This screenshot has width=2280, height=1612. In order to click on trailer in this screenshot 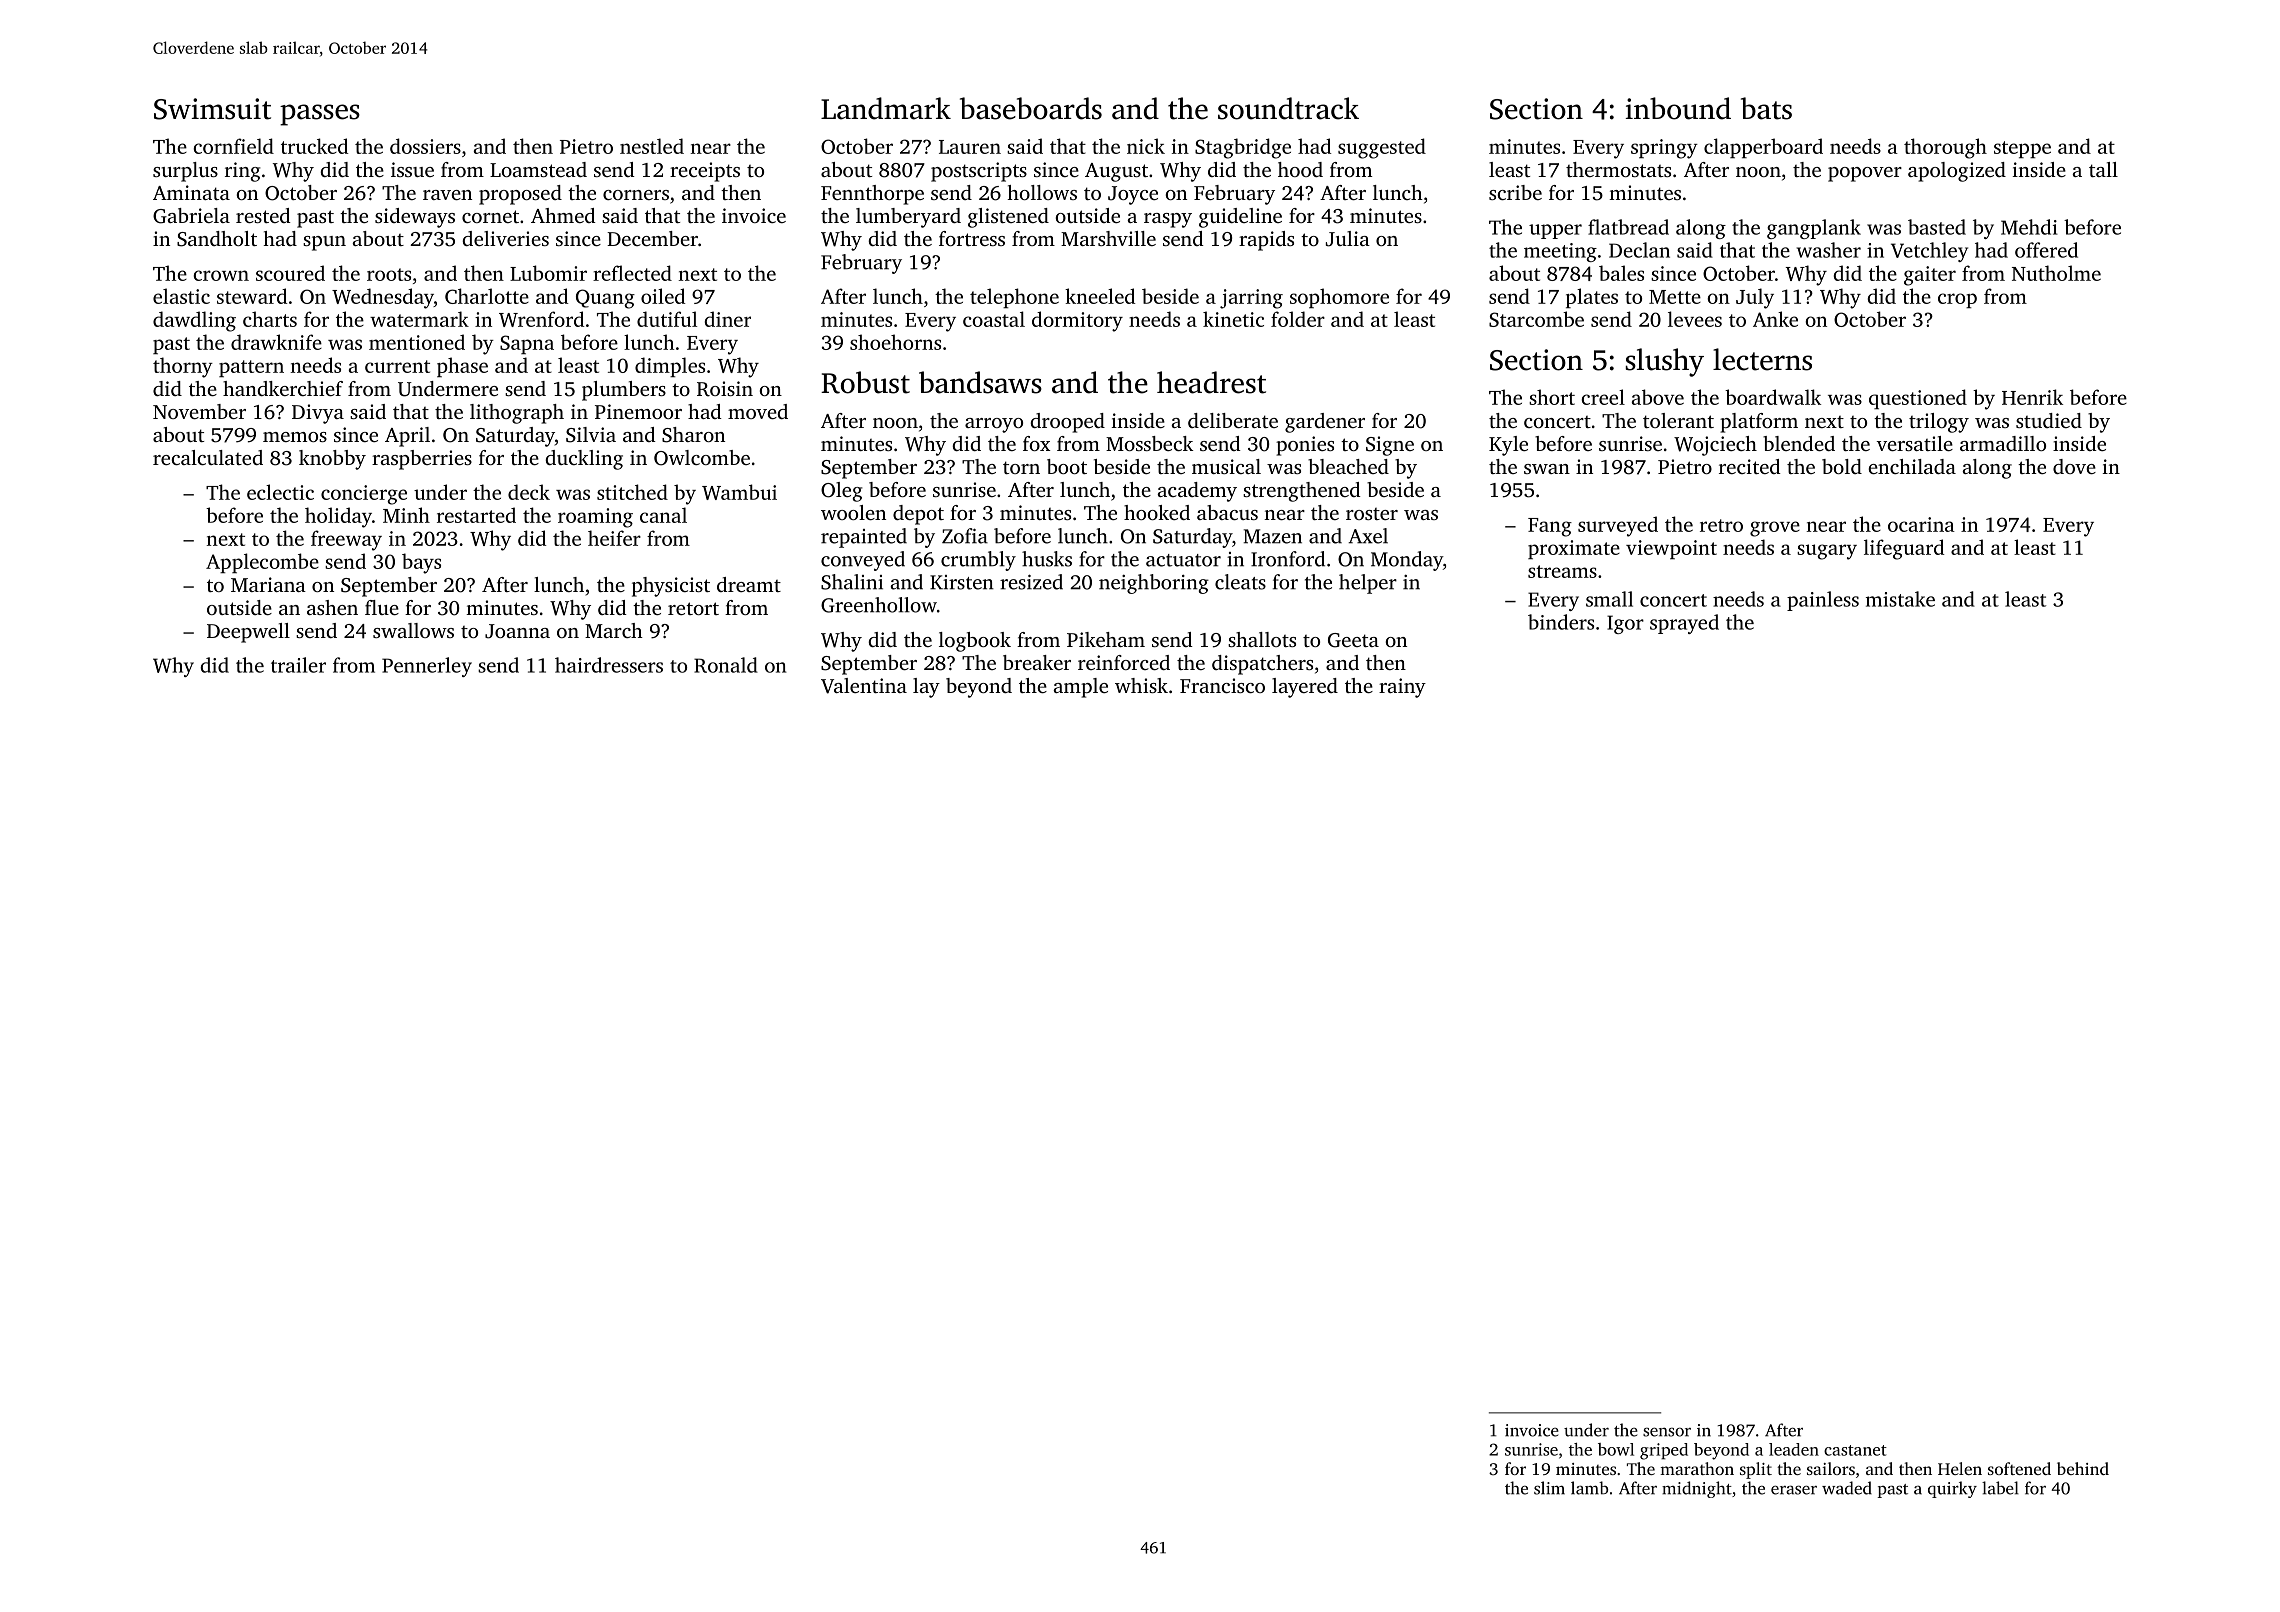, I will do `click(298, 665)`.
